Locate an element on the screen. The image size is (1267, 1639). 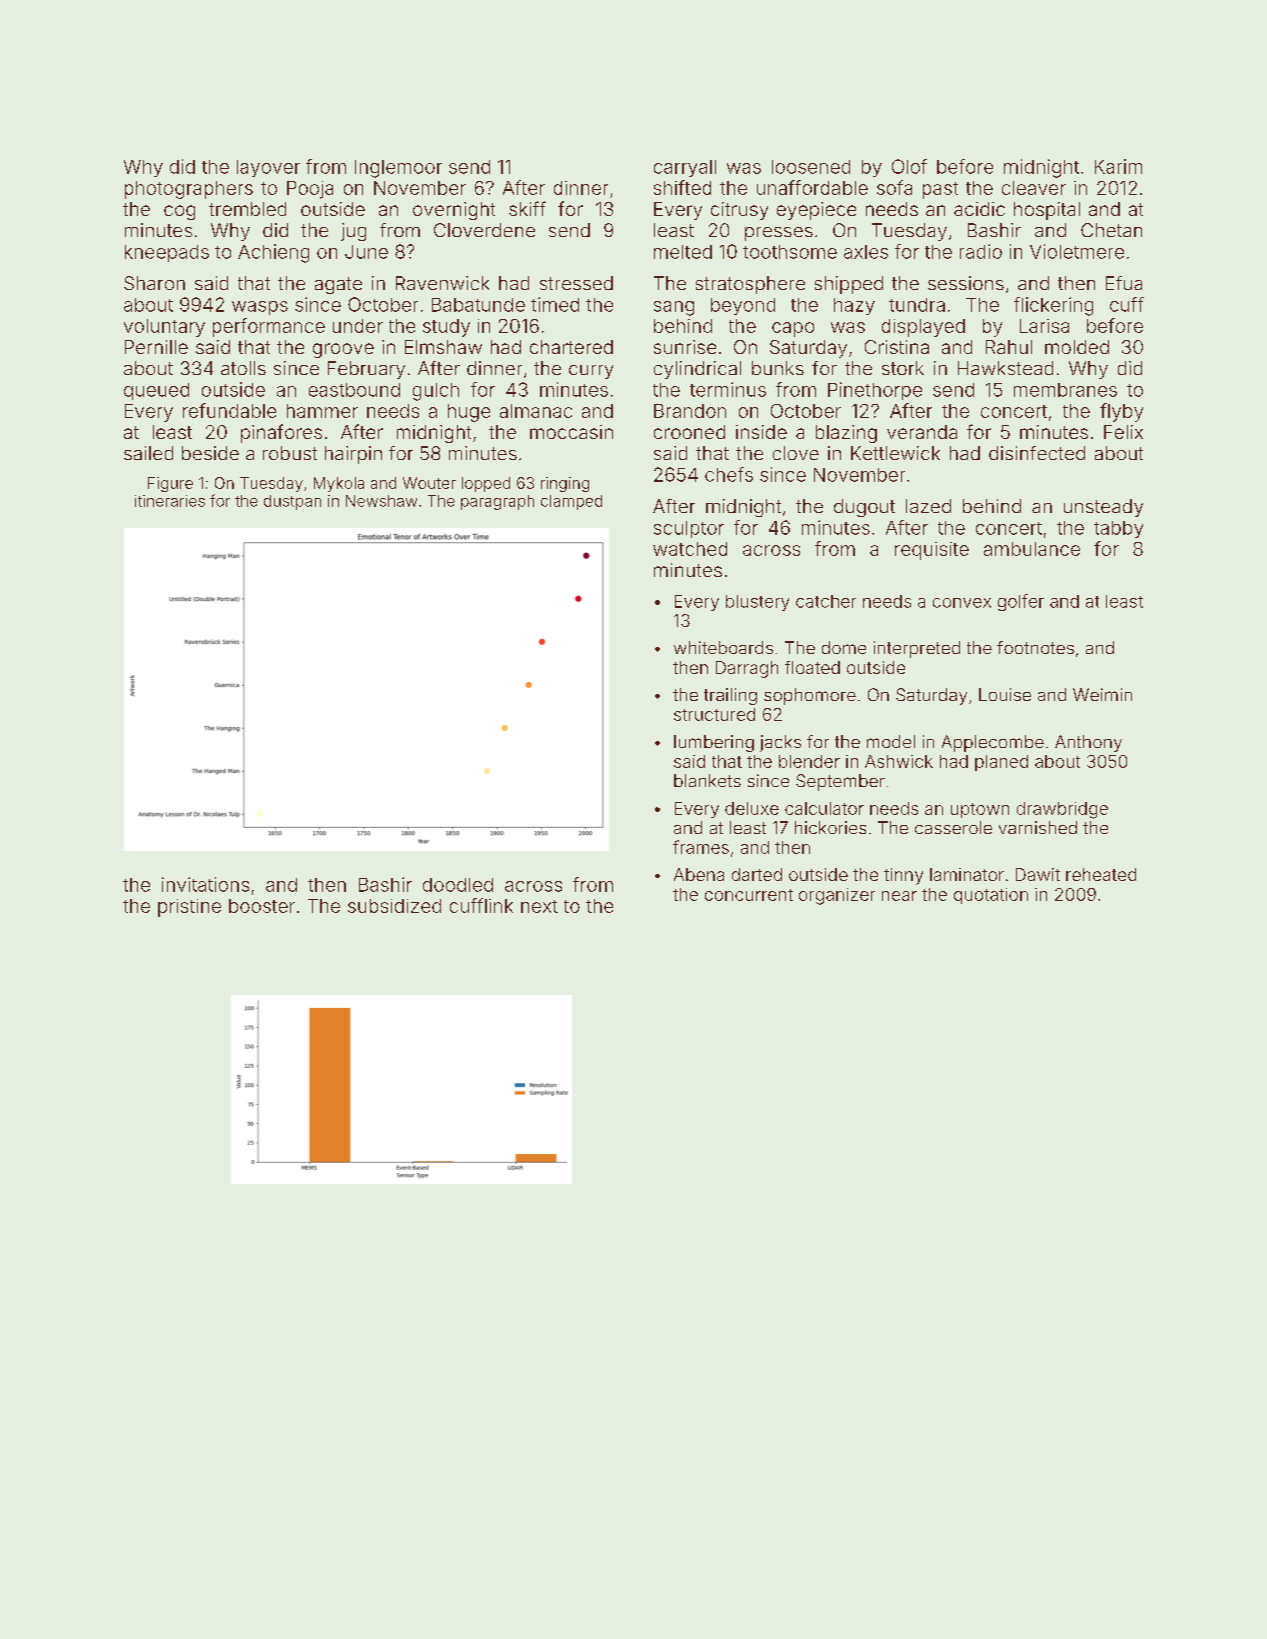
convex is located at coordinates (962, 603).
